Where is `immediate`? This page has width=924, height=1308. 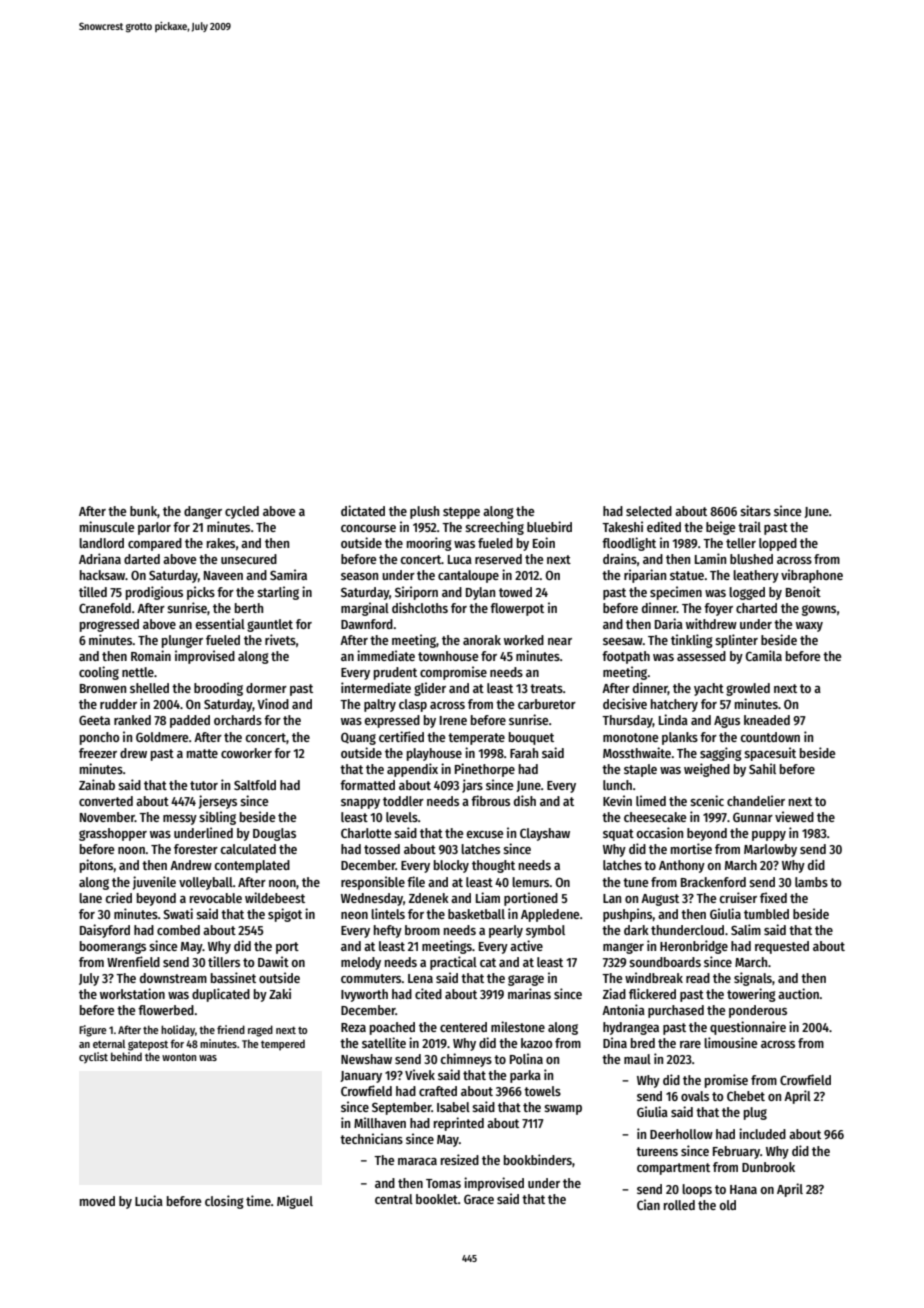 immediate is located at coordinates (386, 655).
